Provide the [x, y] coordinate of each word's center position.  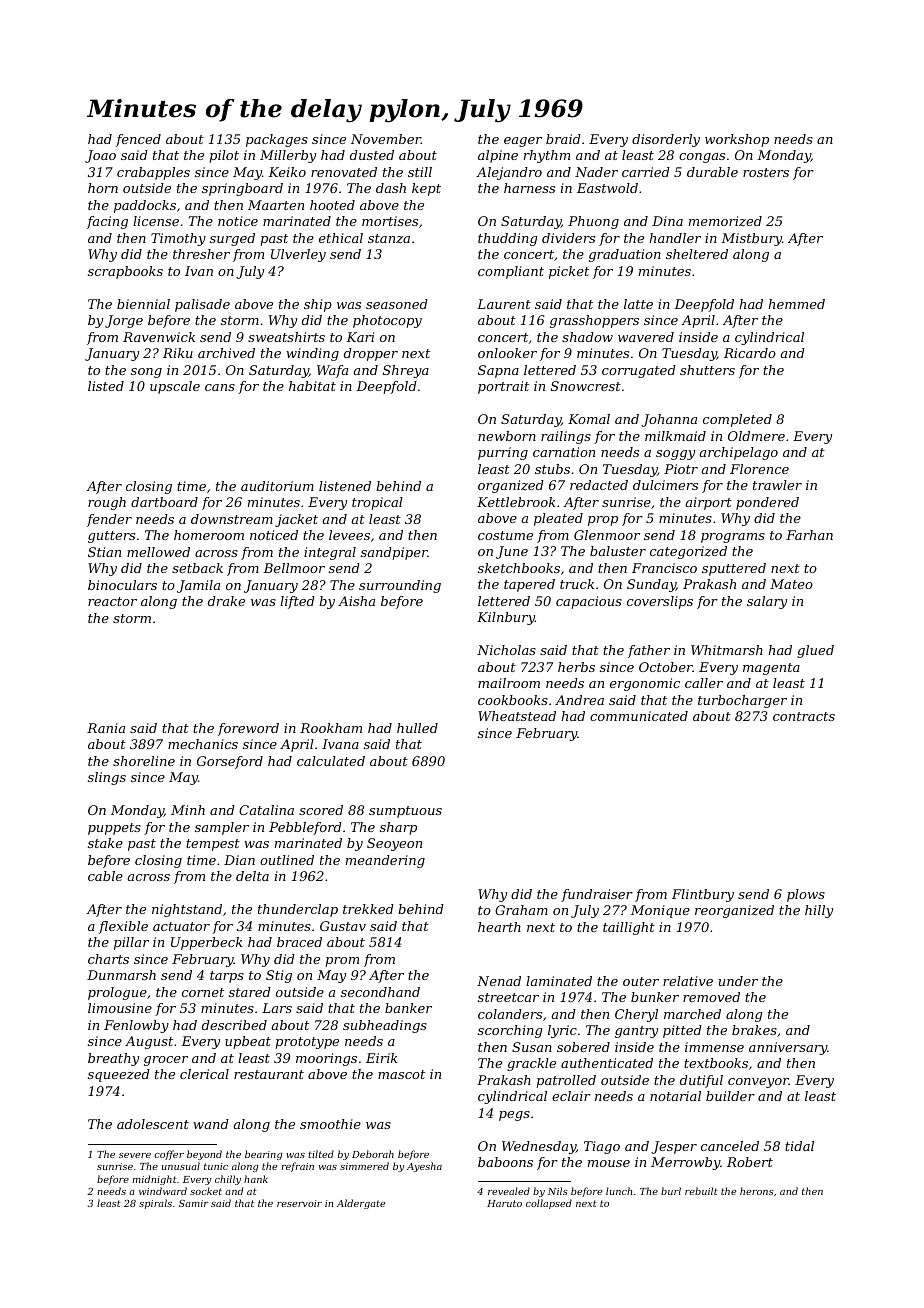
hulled [417, 728]
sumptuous [405, 812]
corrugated [639, 371]
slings [107, 778]
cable [105, 876]
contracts [804, 716]
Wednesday [539, 1147]
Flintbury [703, 895]
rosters [766, 172]
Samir [194, 1203]
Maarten [276, 205]
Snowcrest [586, 386]
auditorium [277, 486]
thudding [508, 239]
